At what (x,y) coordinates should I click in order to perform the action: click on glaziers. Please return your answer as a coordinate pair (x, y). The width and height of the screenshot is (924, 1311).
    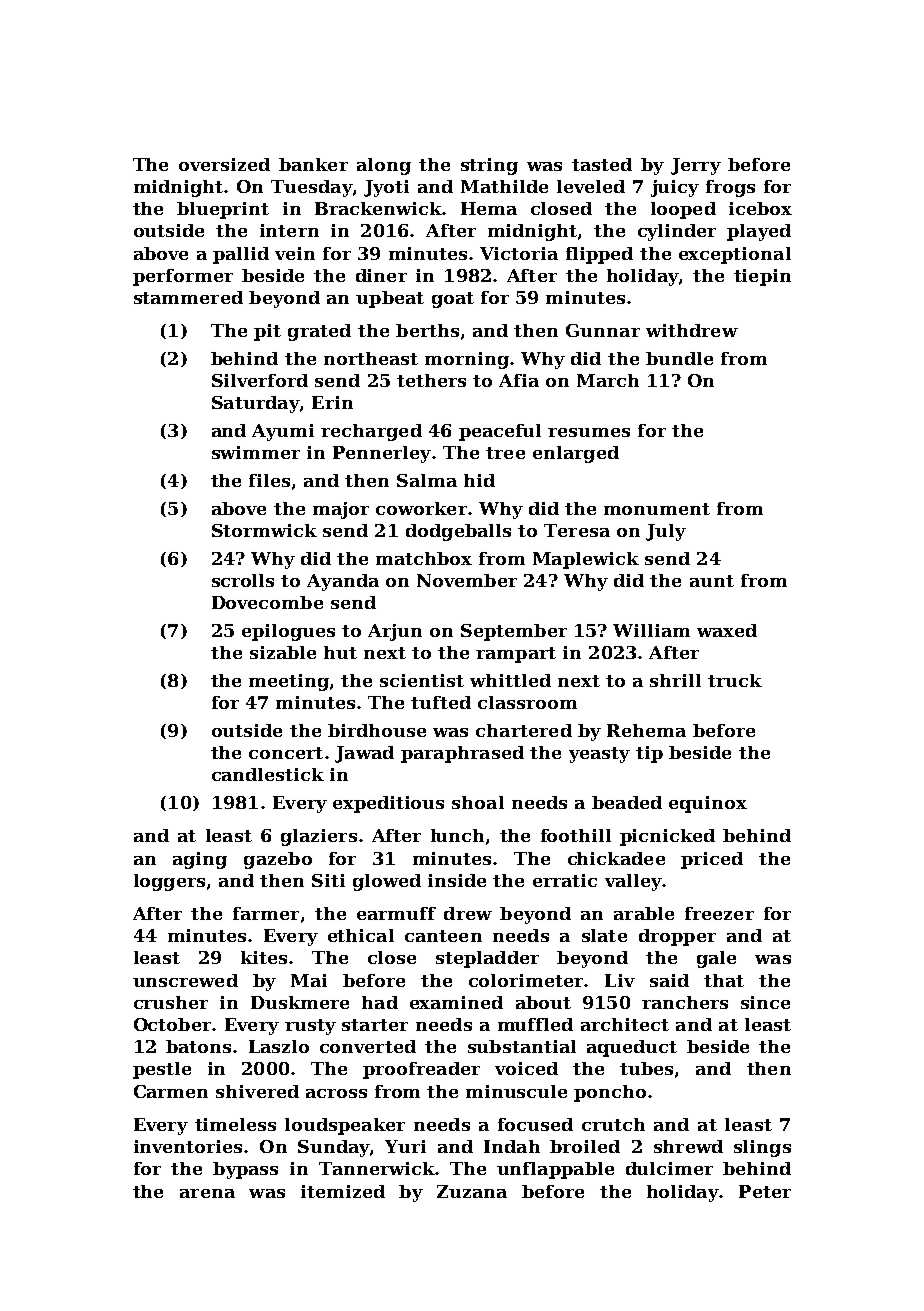
    Looking at the image, I should click on (319, 837).
